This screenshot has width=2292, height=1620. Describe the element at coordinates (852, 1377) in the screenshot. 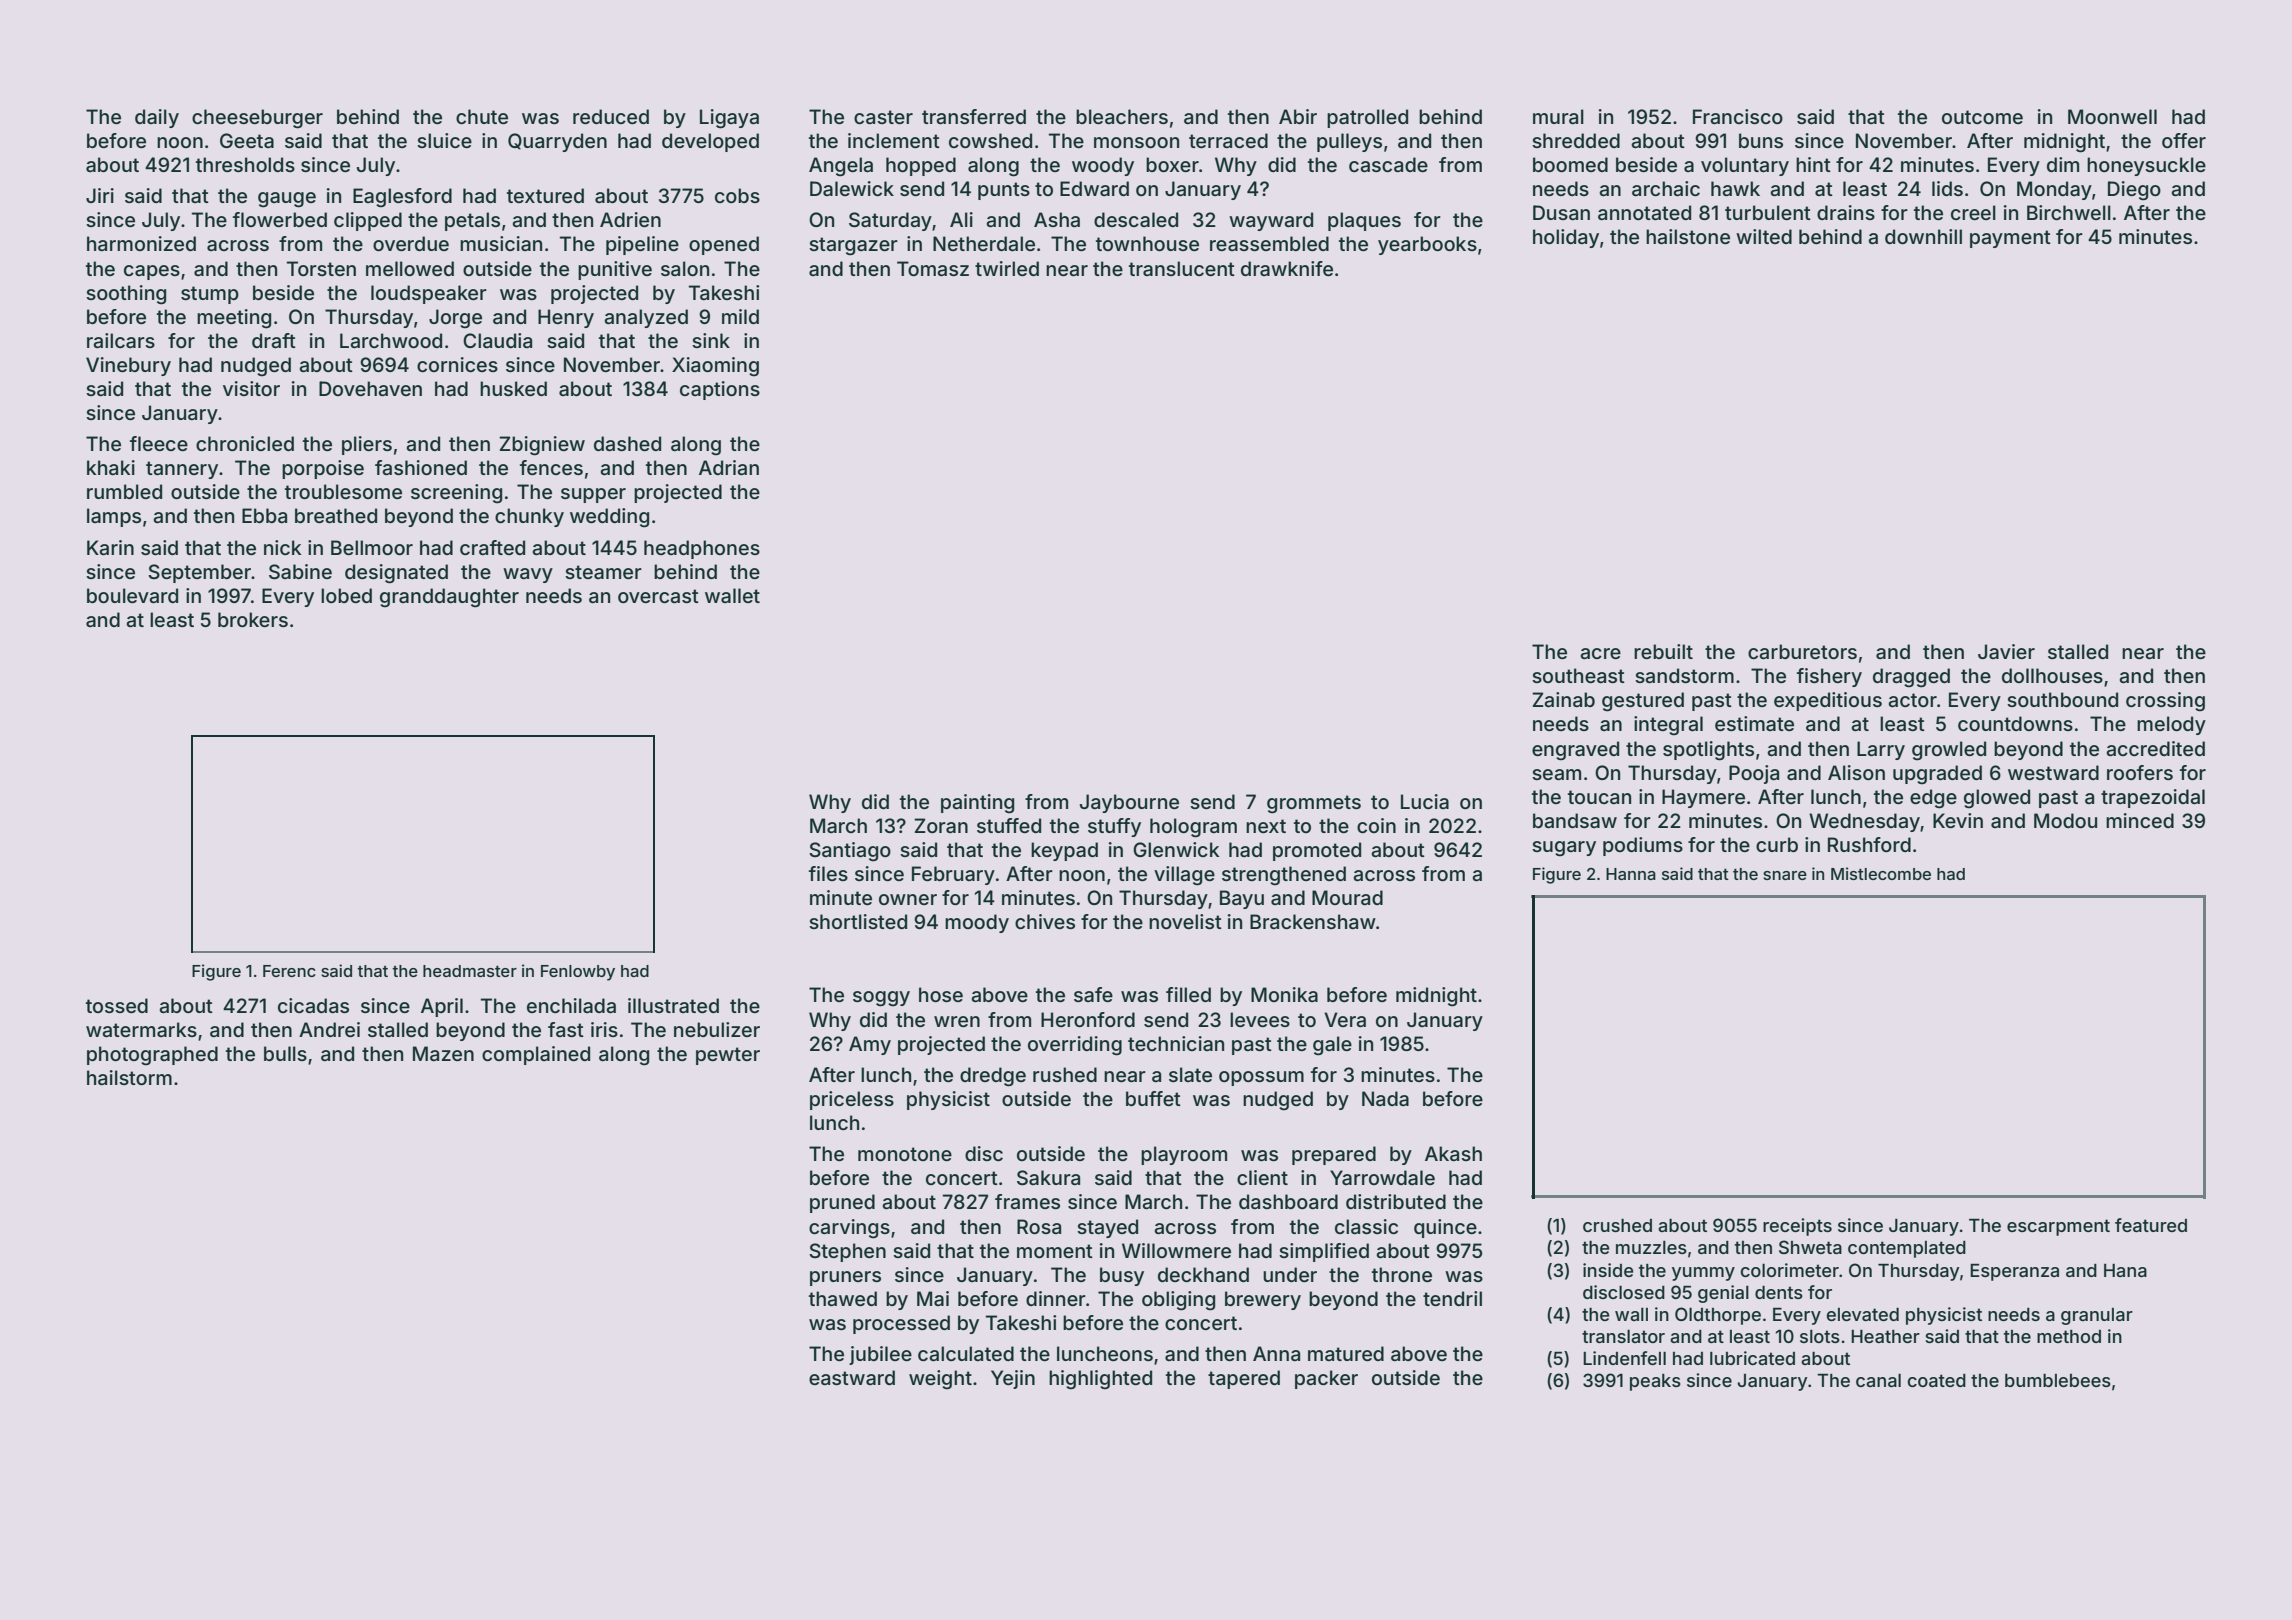

I see `eastward` at that location.
